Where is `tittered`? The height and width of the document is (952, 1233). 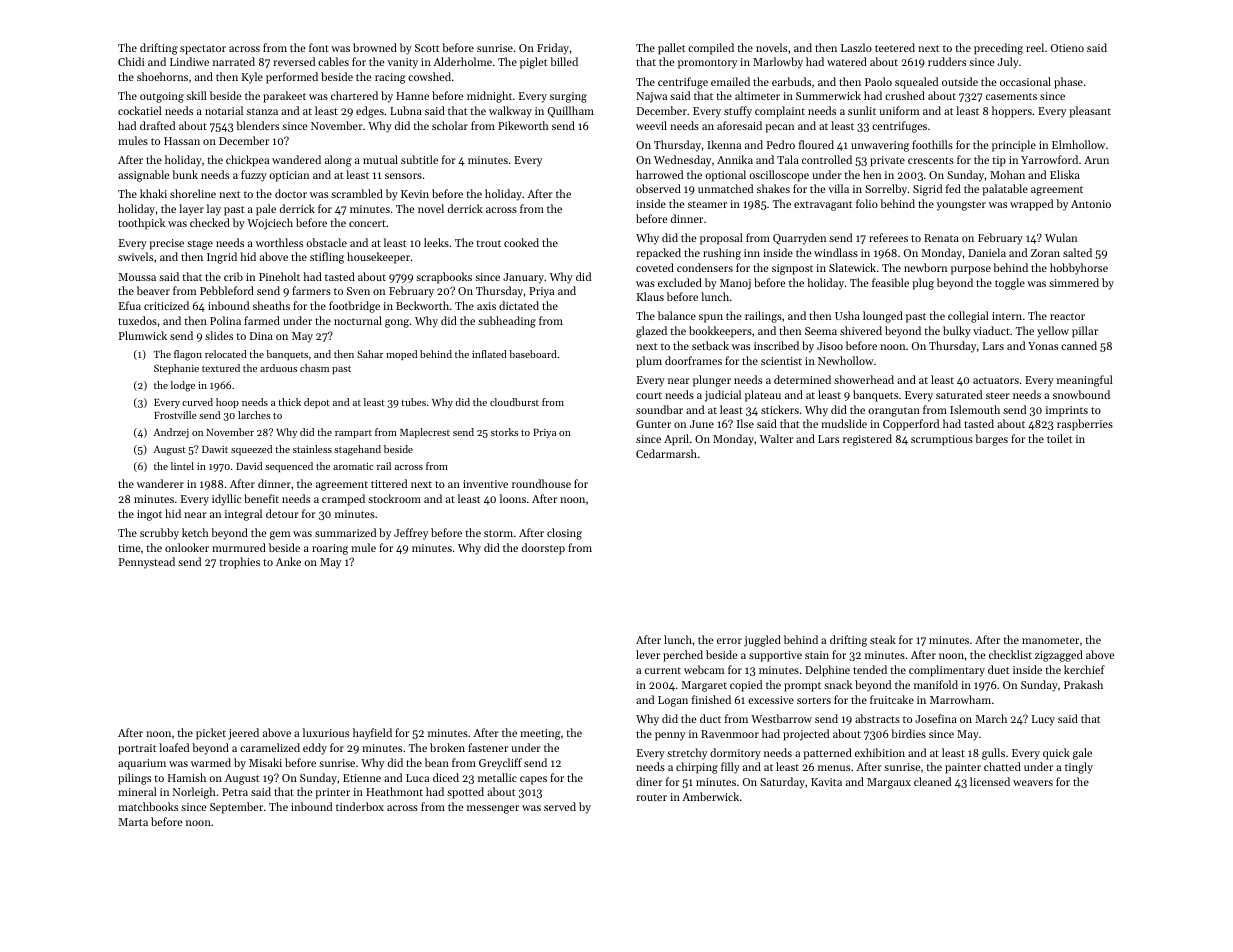
tittered is located at coordinates (389, 483).
